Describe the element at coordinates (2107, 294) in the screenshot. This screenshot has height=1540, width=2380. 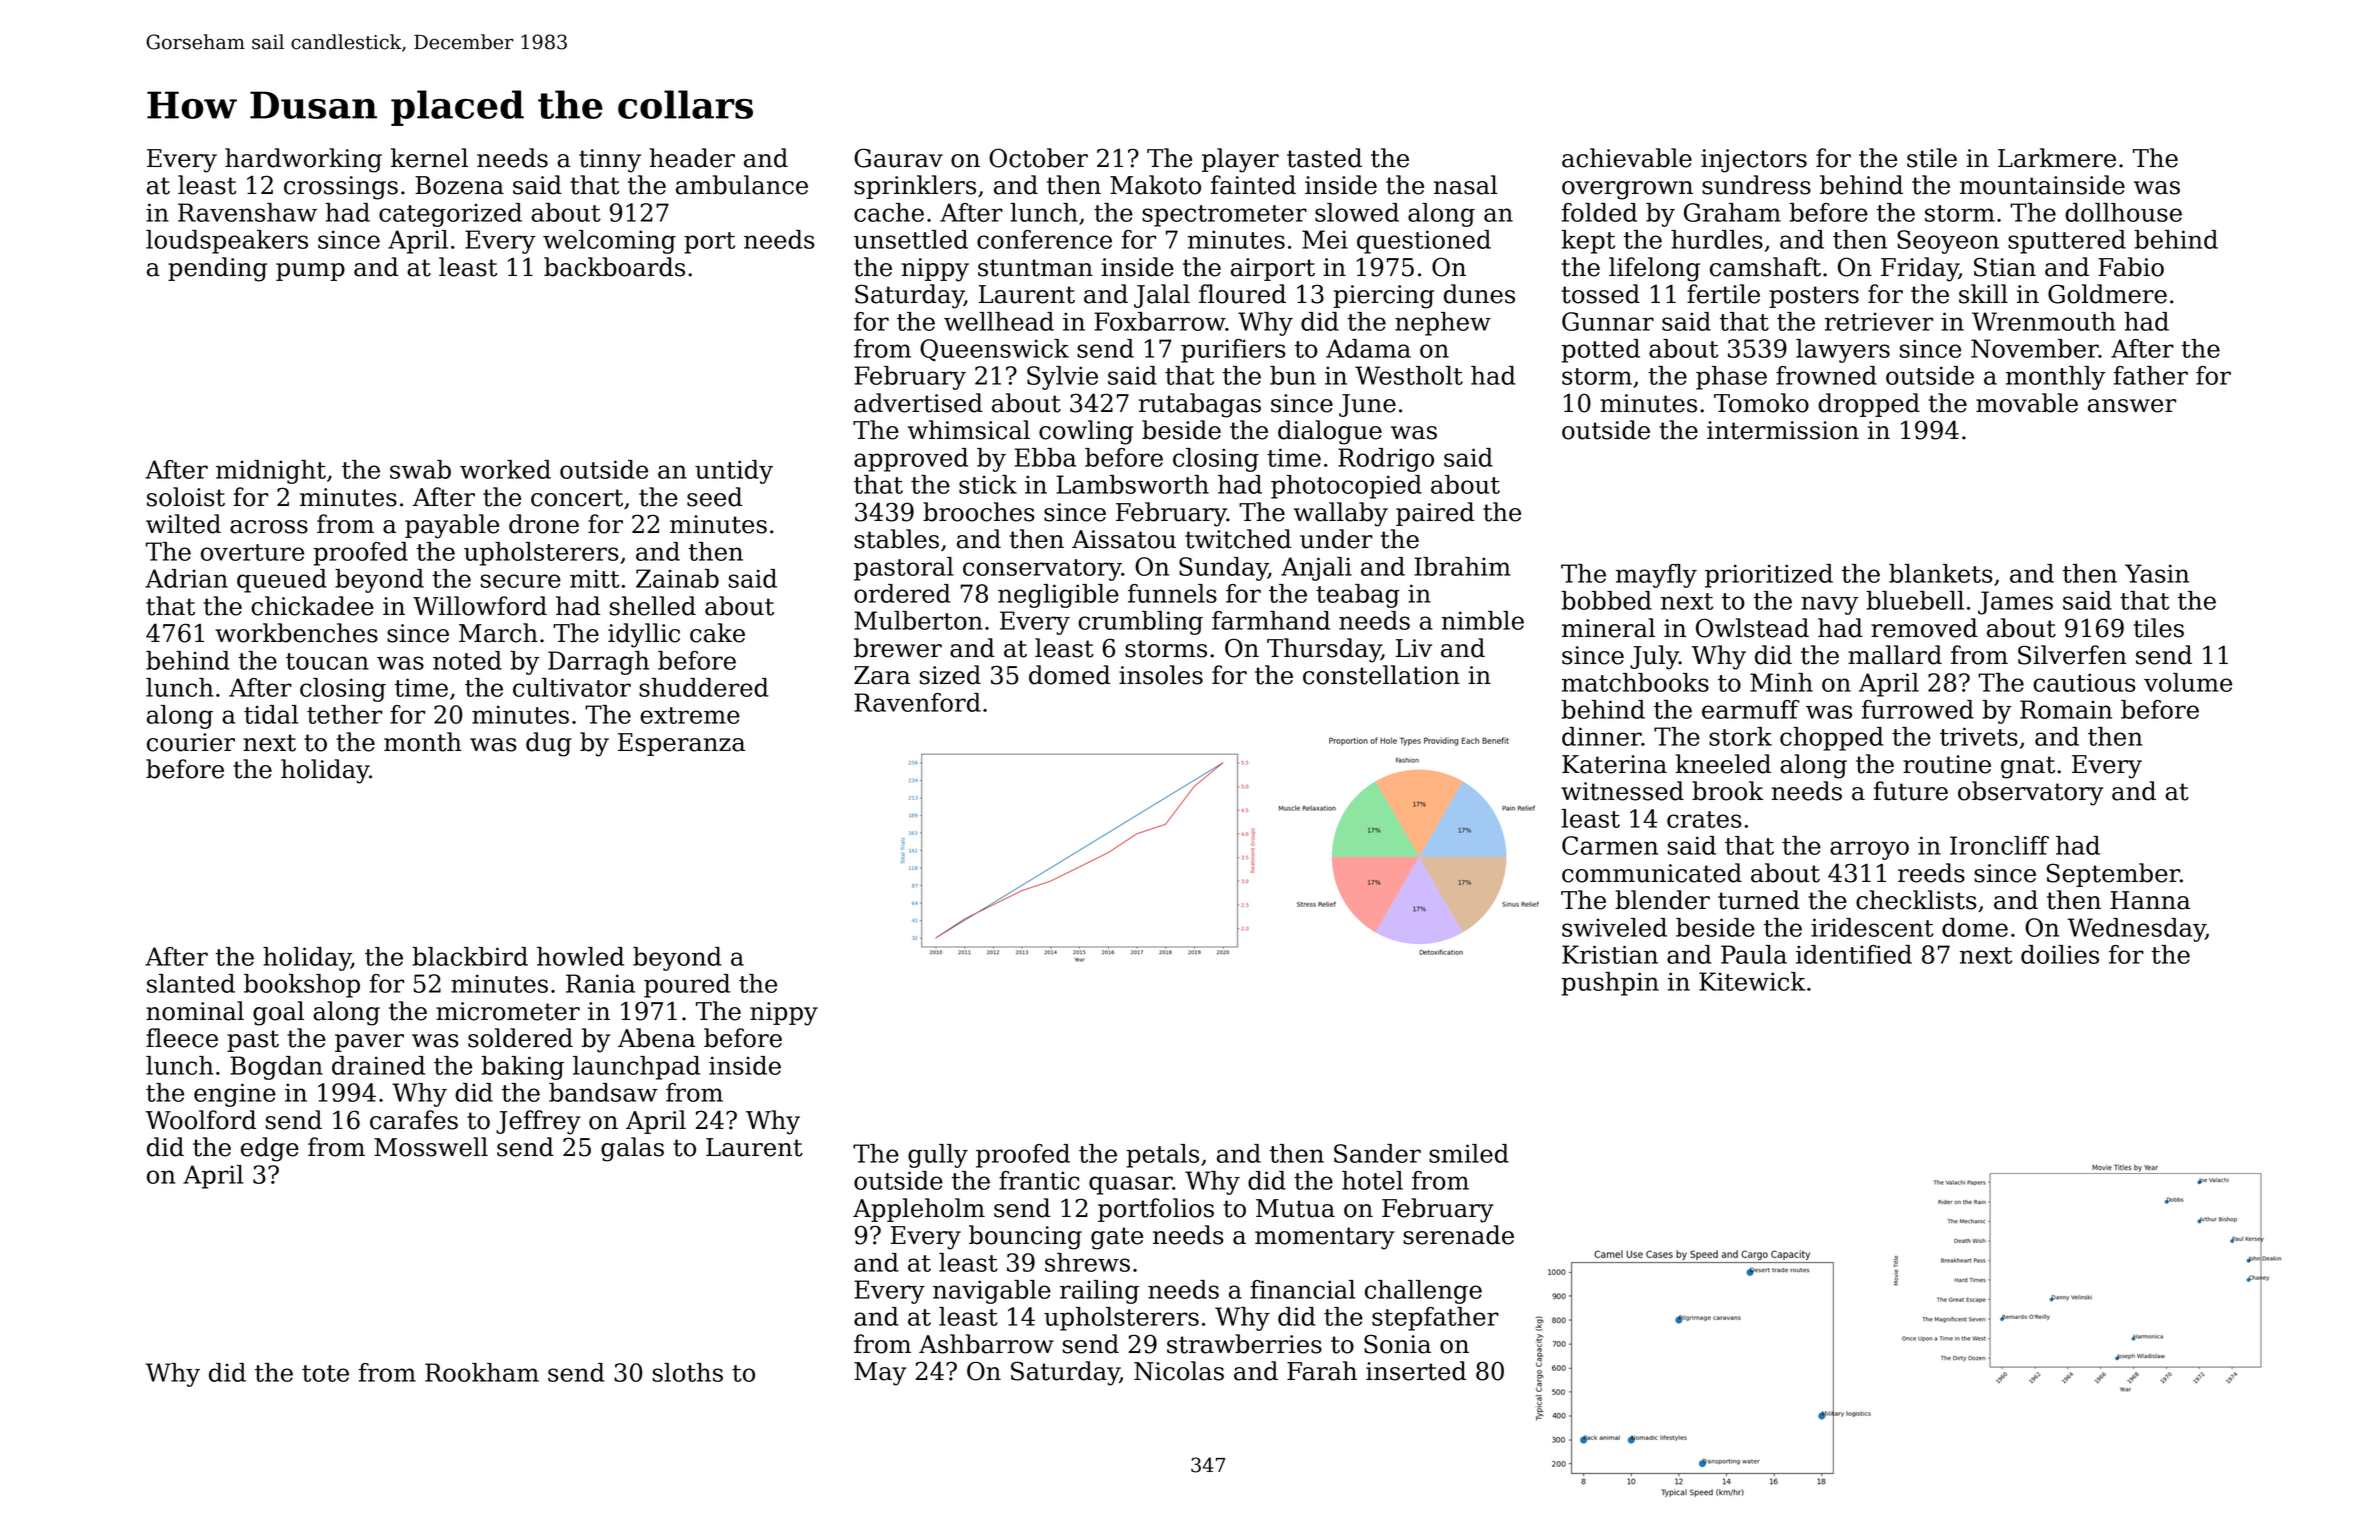
I see `Goldmere` at that location.
